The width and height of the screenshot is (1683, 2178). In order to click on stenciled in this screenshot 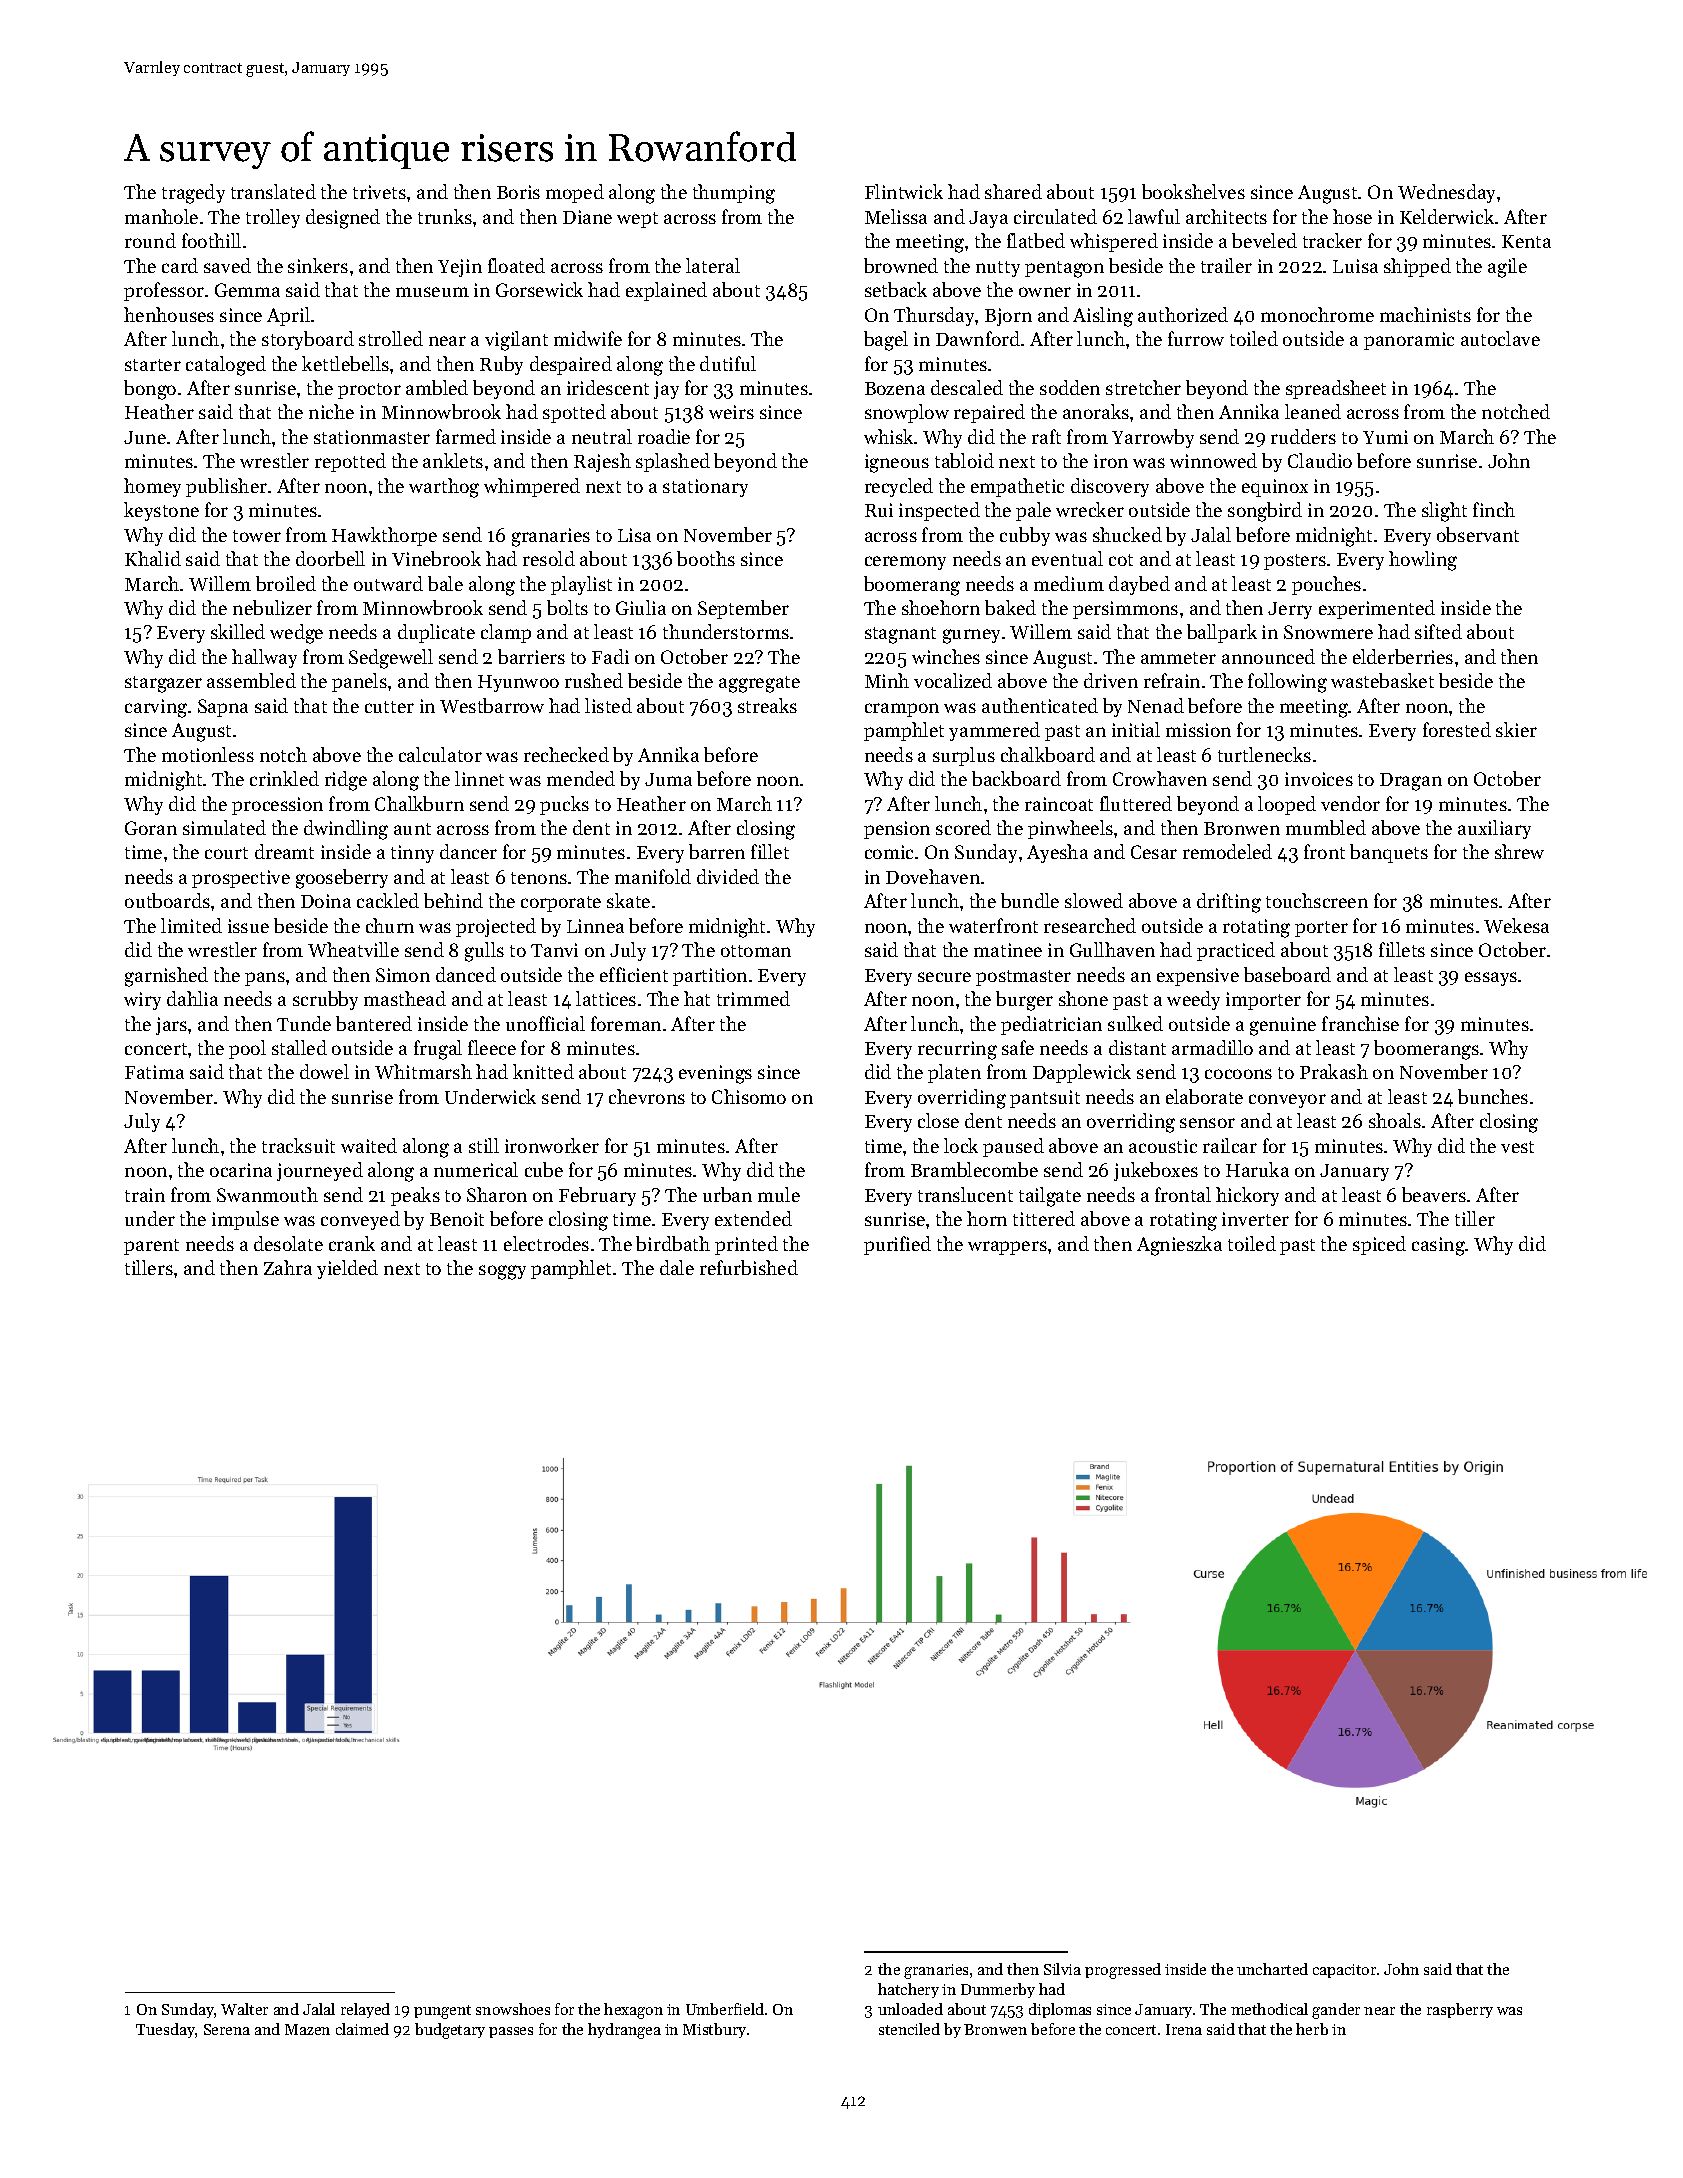, I will do `click(909, 2029)`.
